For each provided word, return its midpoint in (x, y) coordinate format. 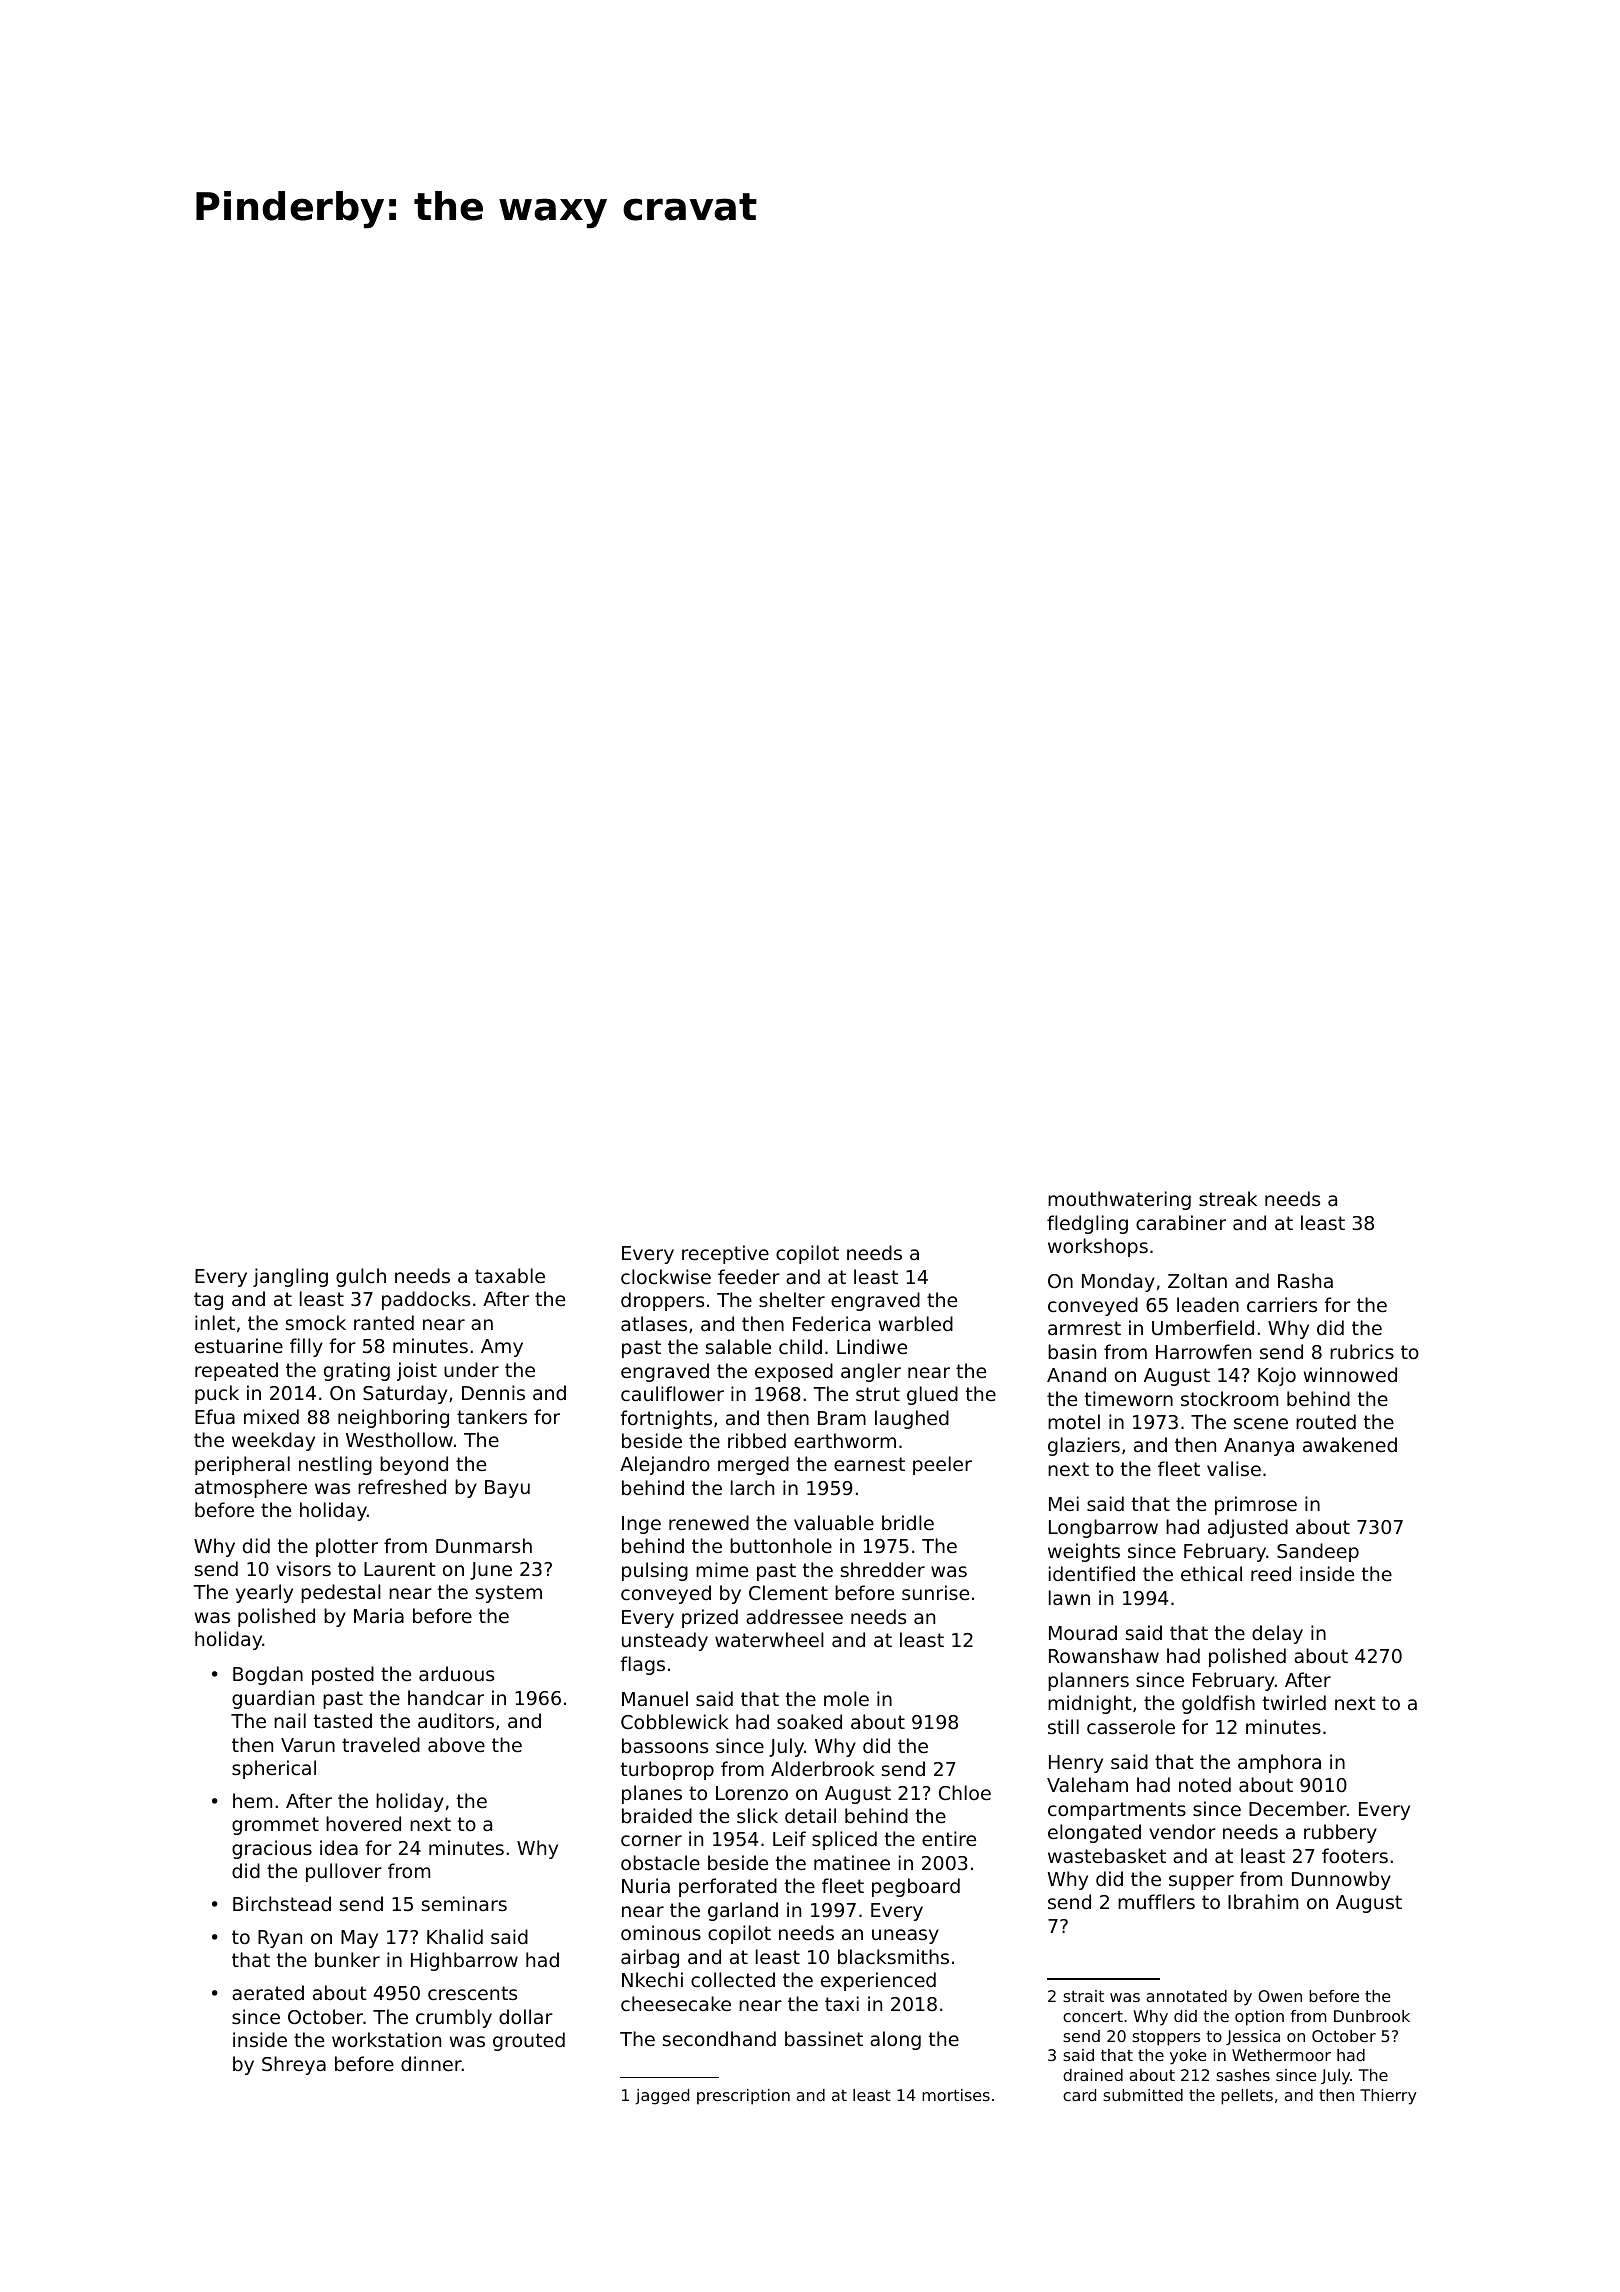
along (895, 2040)
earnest (869, 1464)
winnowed (1350, 1374)
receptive (725, 1254)
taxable (510, 1275)
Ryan (280, 1939)
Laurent (400, 1569)
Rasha (1305, 1280)
